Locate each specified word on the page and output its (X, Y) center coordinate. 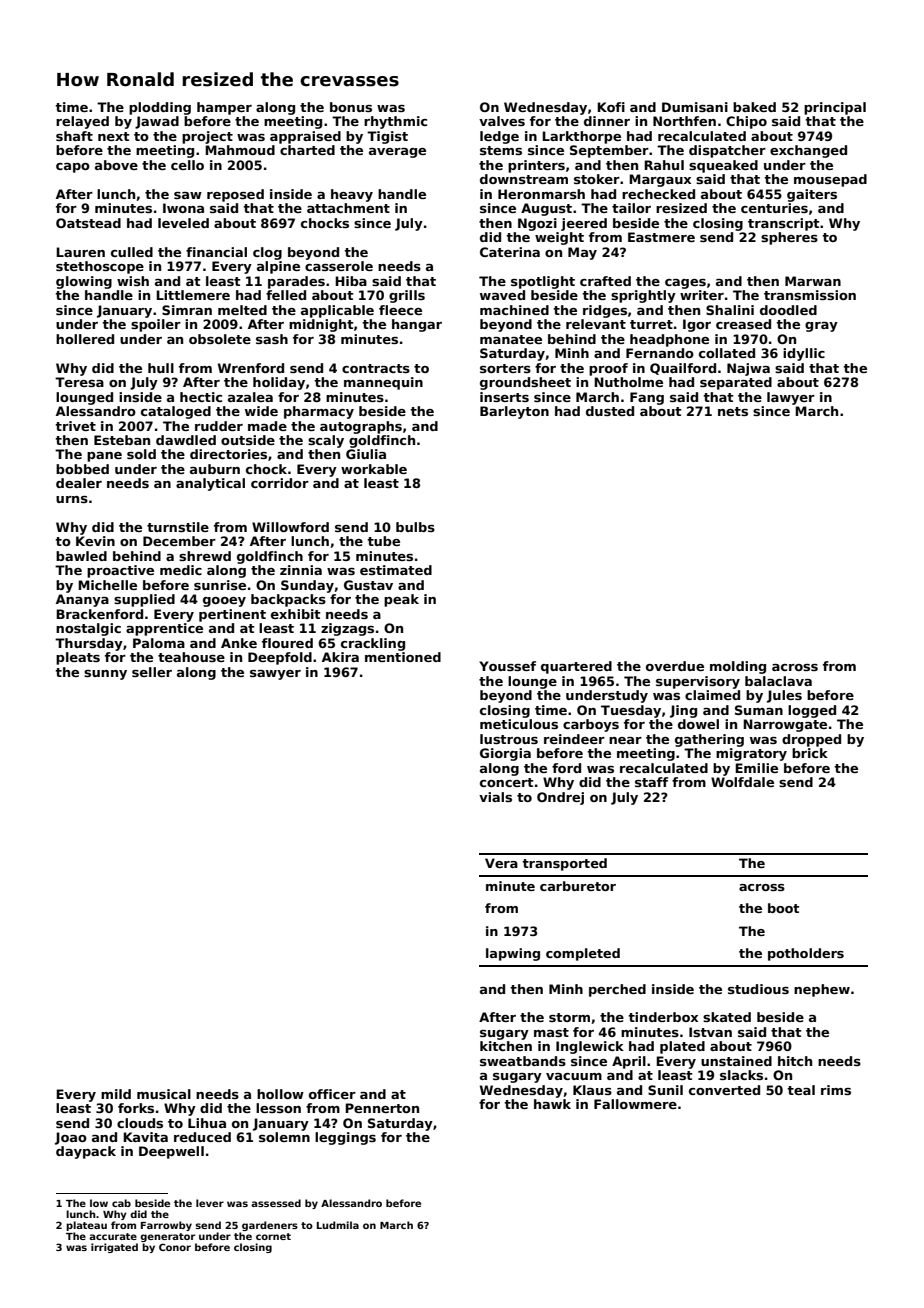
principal (835, 108)
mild (116, 1094)
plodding (160, 108)
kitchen (506, 1046)
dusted (610, 411)
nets (733, 411)
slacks (741, 1075)
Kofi (611, 107)
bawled (81, 556)
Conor (175, 1247)
